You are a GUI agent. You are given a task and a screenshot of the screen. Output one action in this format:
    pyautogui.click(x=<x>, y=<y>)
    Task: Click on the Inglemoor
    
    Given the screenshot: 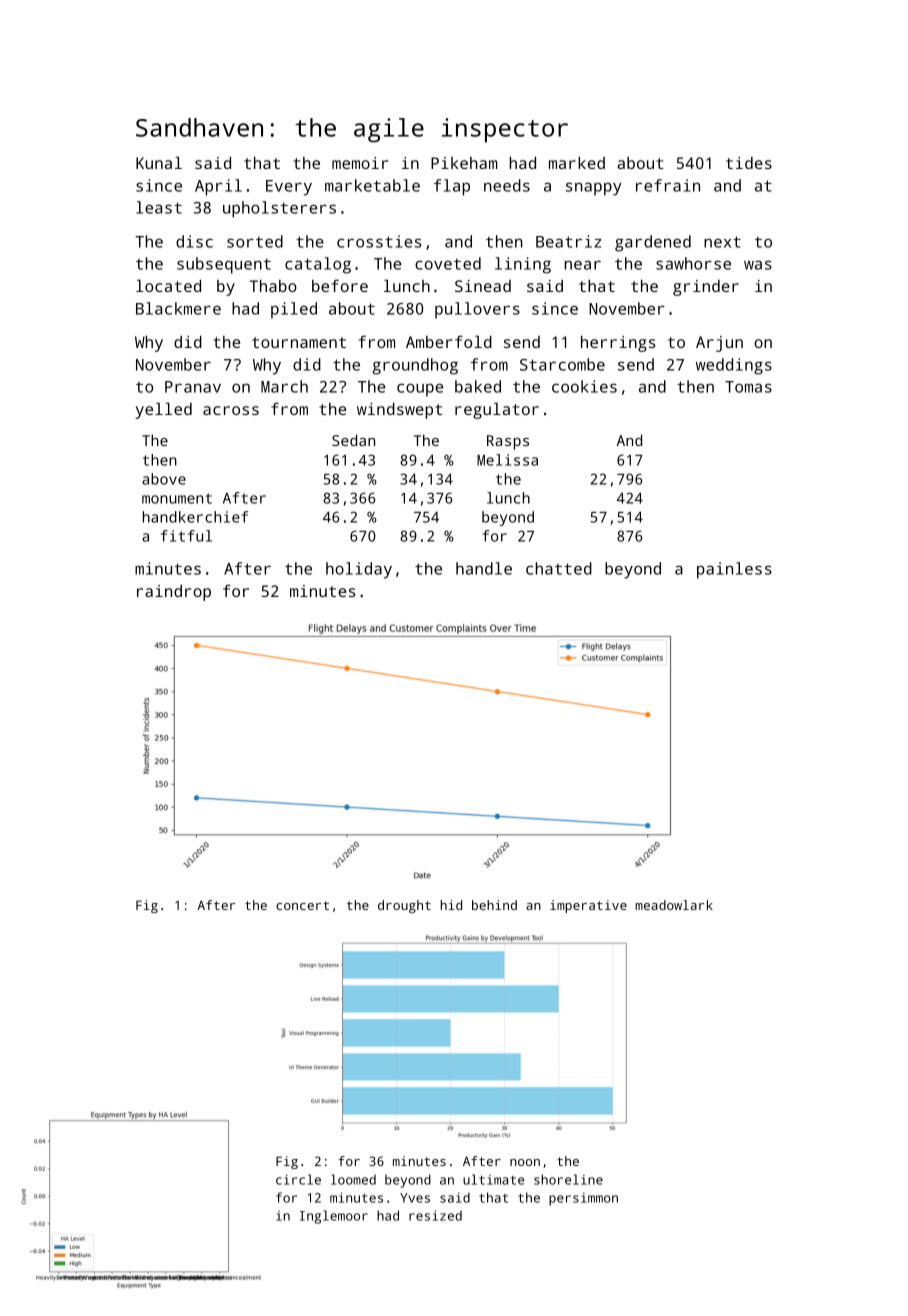 What is the action you would take?
    pyautogui.click(x=334, y=1217)
